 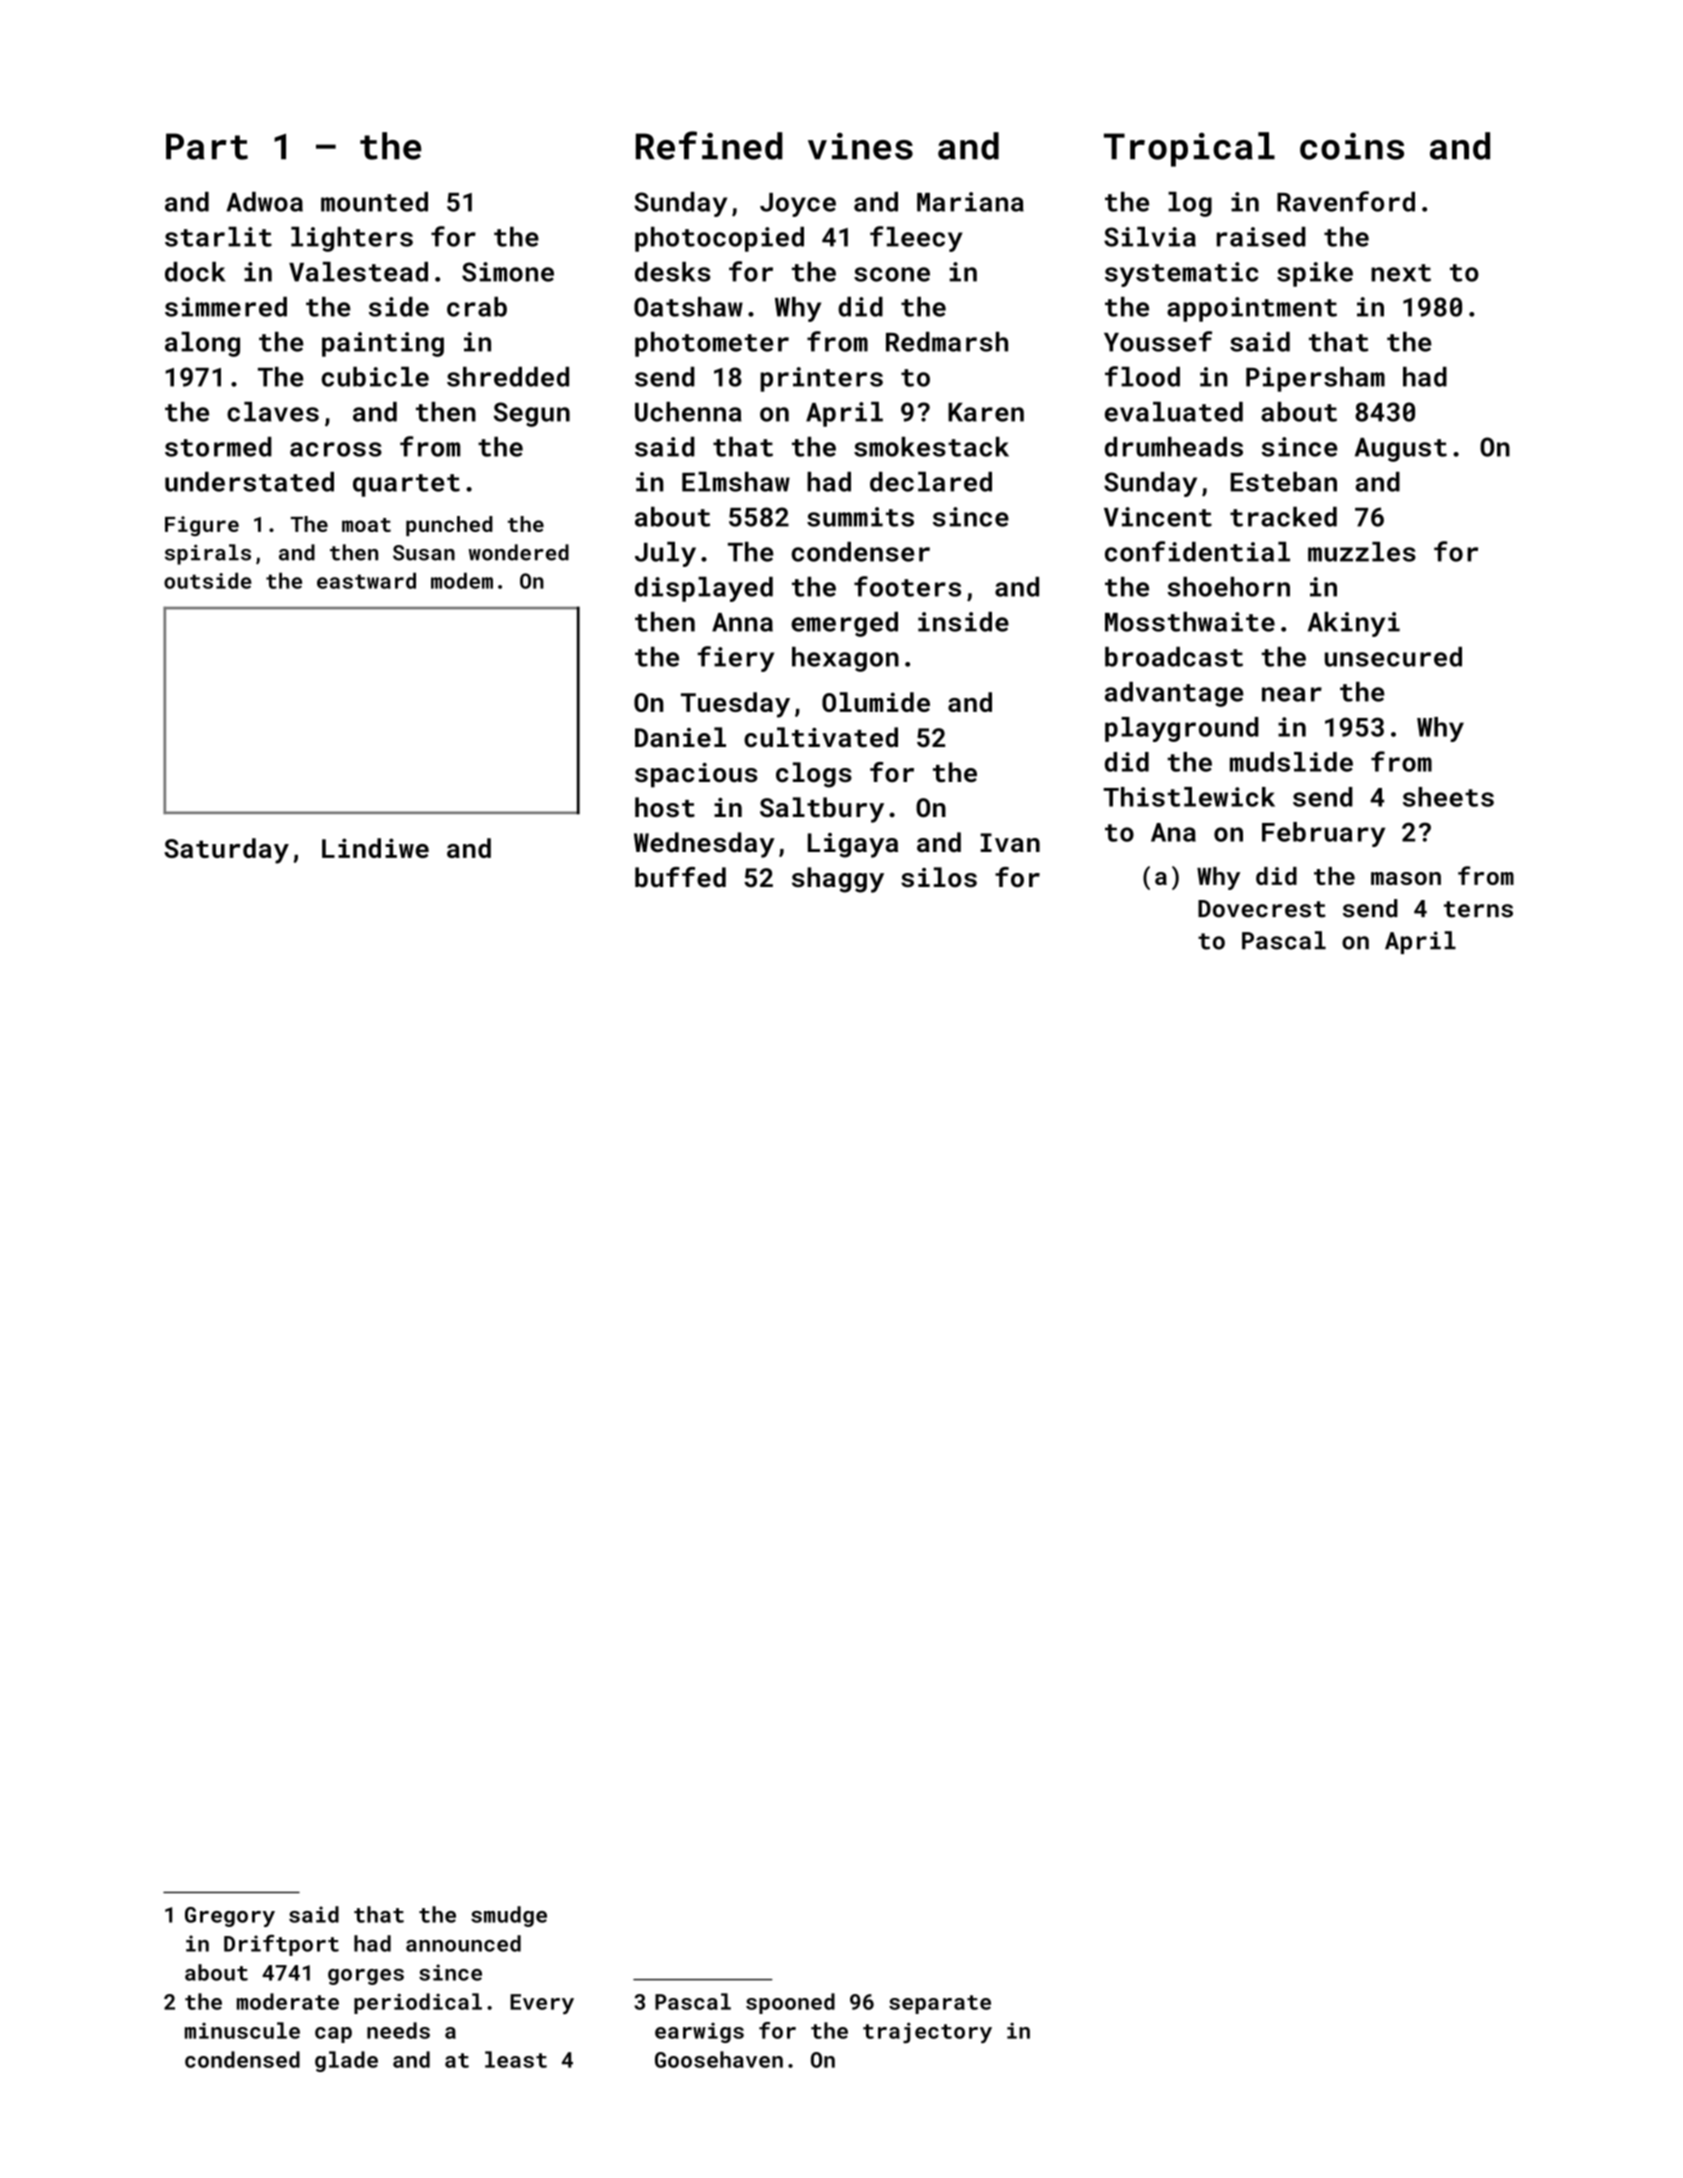 I want to click on Gregory, so click(x=230, y=1917).
